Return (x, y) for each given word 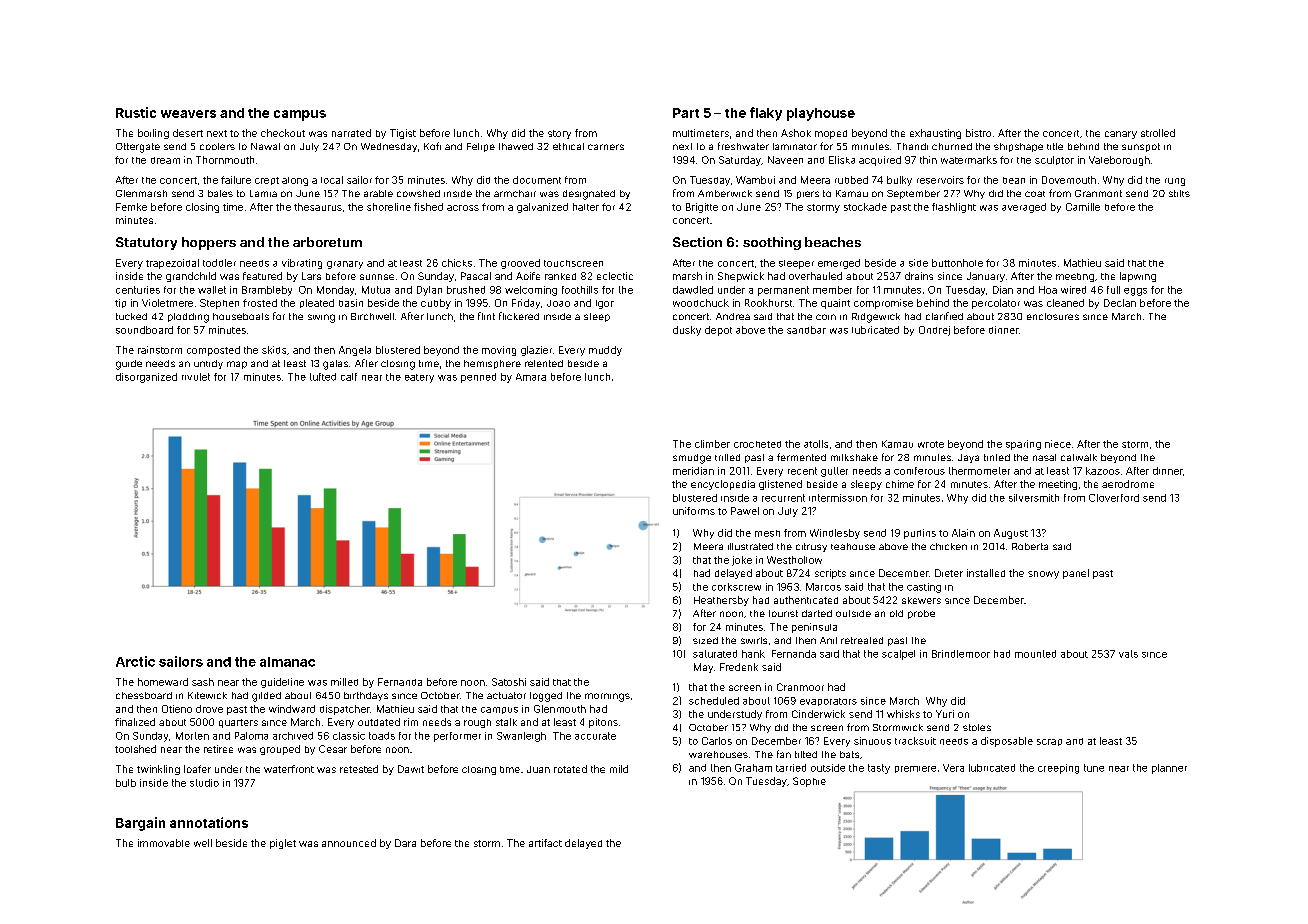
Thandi (912, 146)
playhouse (821, 114)
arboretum (327, 242)
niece (1058, 444)
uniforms (694, 511)
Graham (753, 768)
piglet (283, 844)
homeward (163, 682)
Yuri (945, 714)
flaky (766, 114)
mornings (607, 697)
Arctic (135, 661)
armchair (515, 193)
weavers (188, 114)
